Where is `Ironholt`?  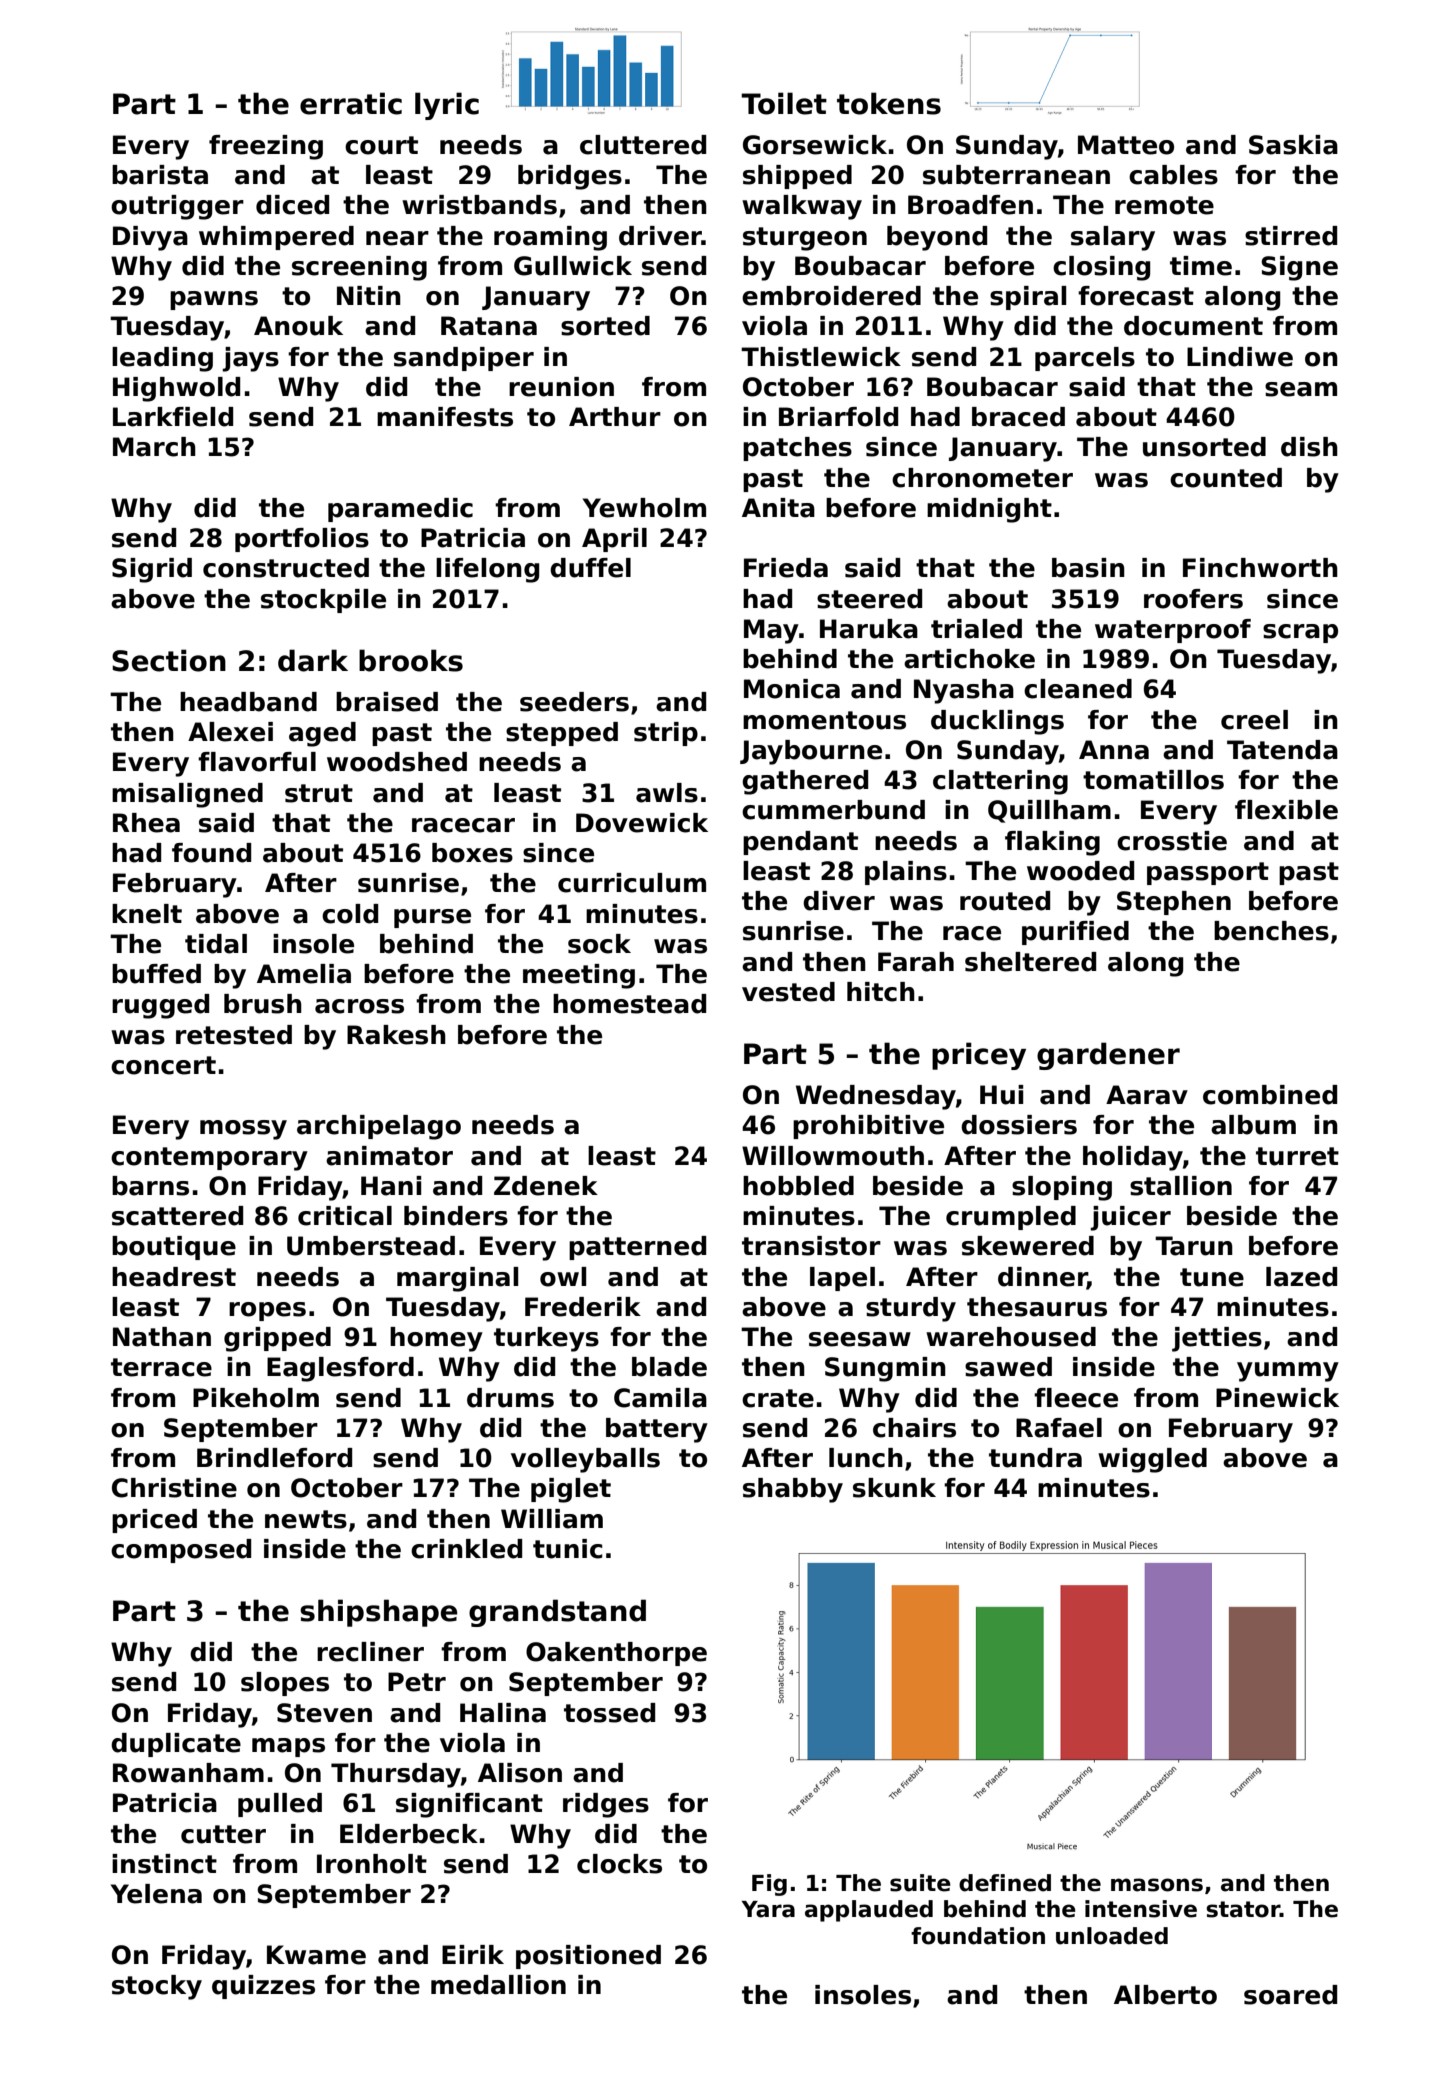 Ironholt is located at coordinates (372, 1864).
